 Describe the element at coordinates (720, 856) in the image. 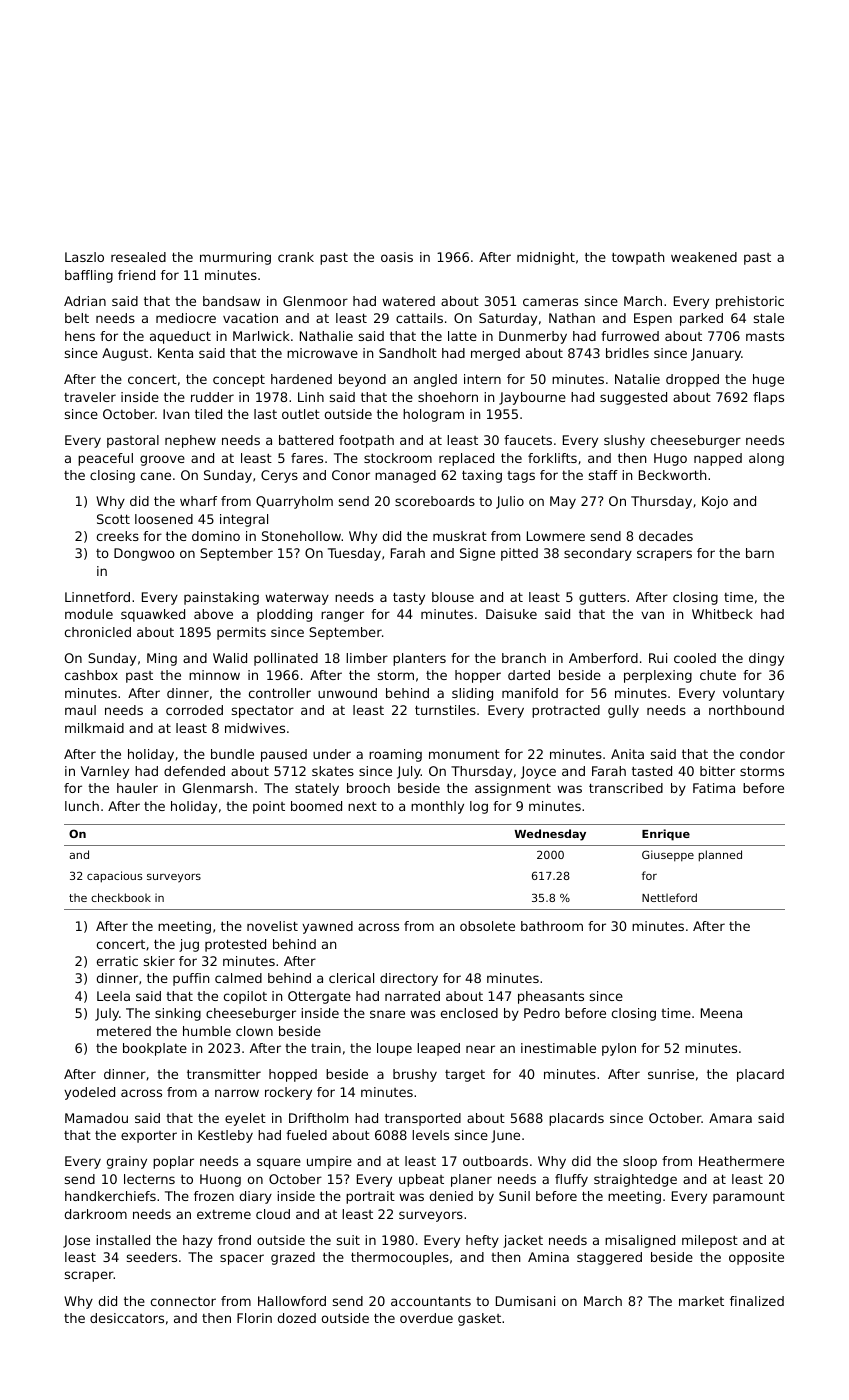

I see `planned` at that location.
